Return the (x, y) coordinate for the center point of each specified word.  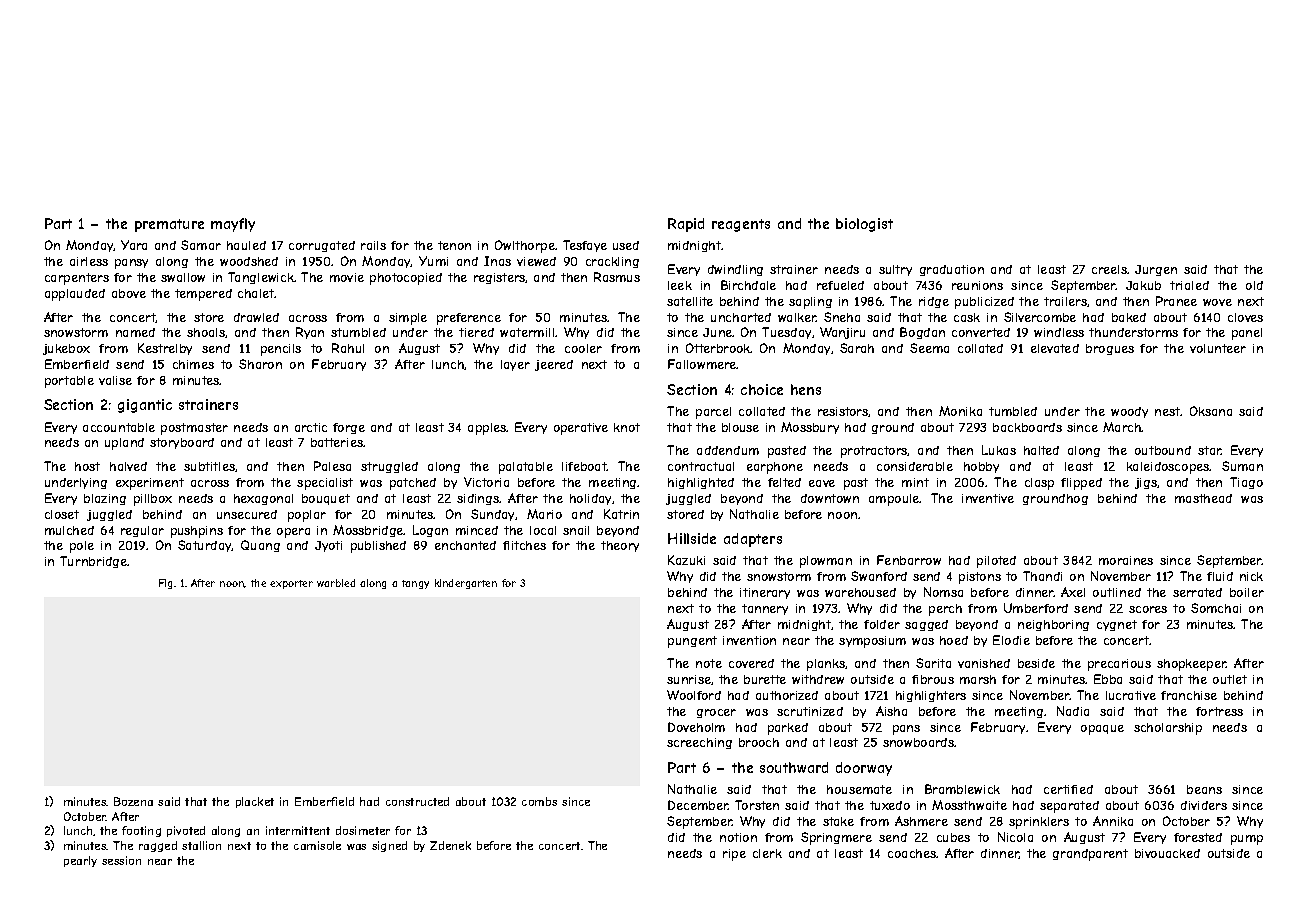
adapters (753, 540)
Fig (165, 584)
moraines (1126, 560)
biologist (864, 225)
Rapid (686, 225)
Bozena (133, 801)
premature (169, 225)
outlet (1230, 679)
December (698, 805)
